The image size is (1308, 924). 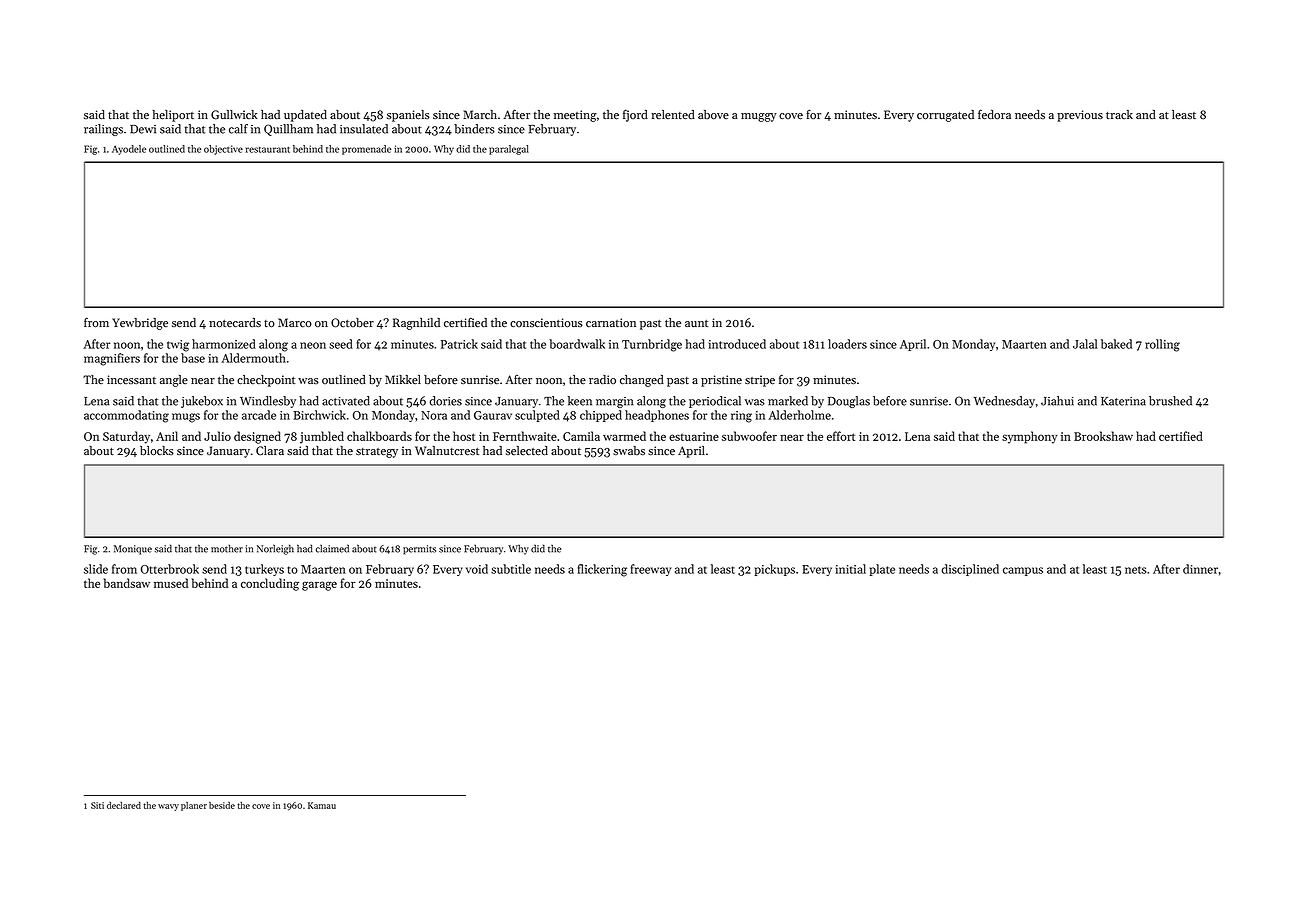 I want to click on declared, so click(x=124, y=805).
